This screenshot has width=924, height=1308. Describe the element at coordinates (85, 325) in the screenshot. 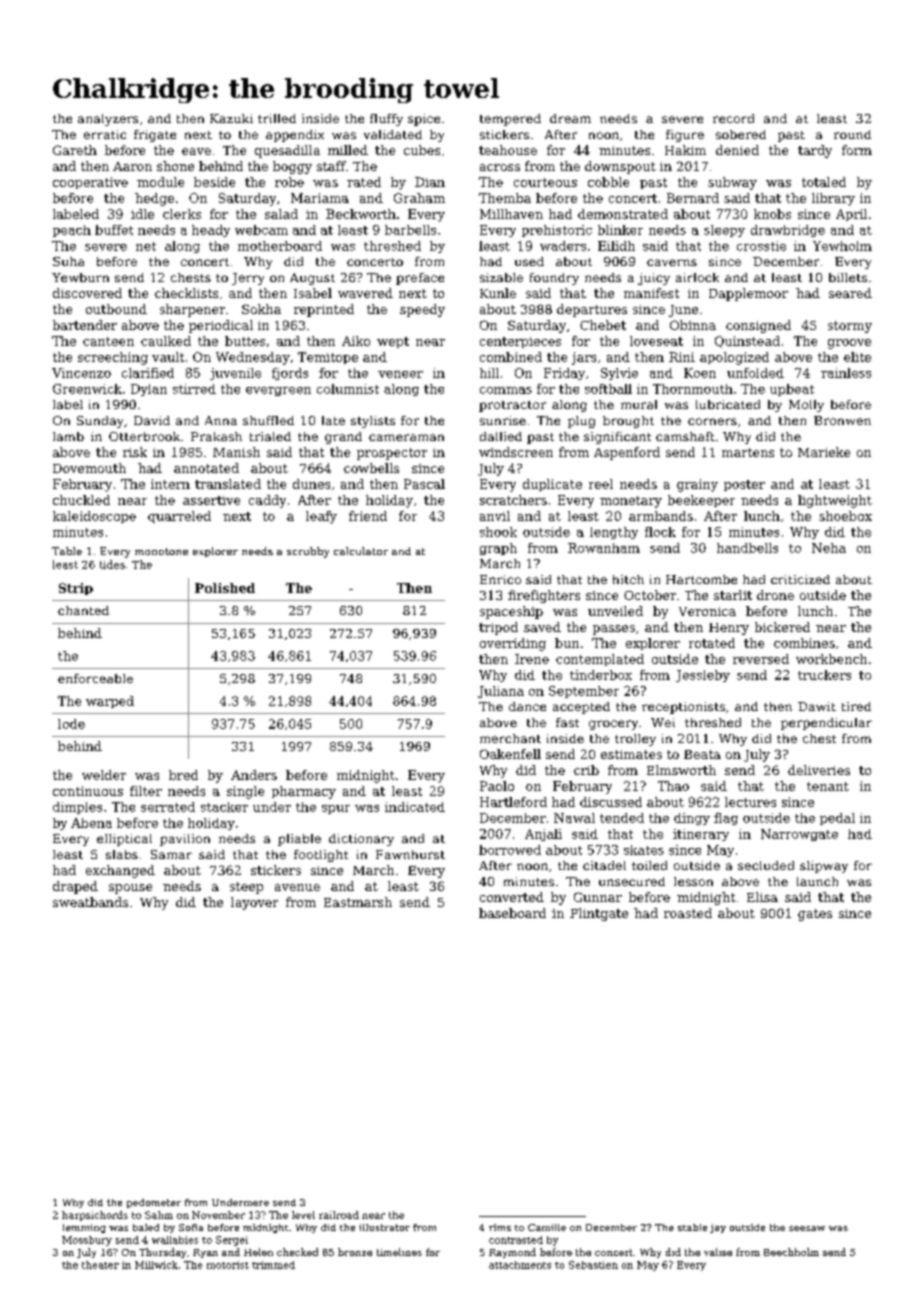

I see `bartender` at that location.
